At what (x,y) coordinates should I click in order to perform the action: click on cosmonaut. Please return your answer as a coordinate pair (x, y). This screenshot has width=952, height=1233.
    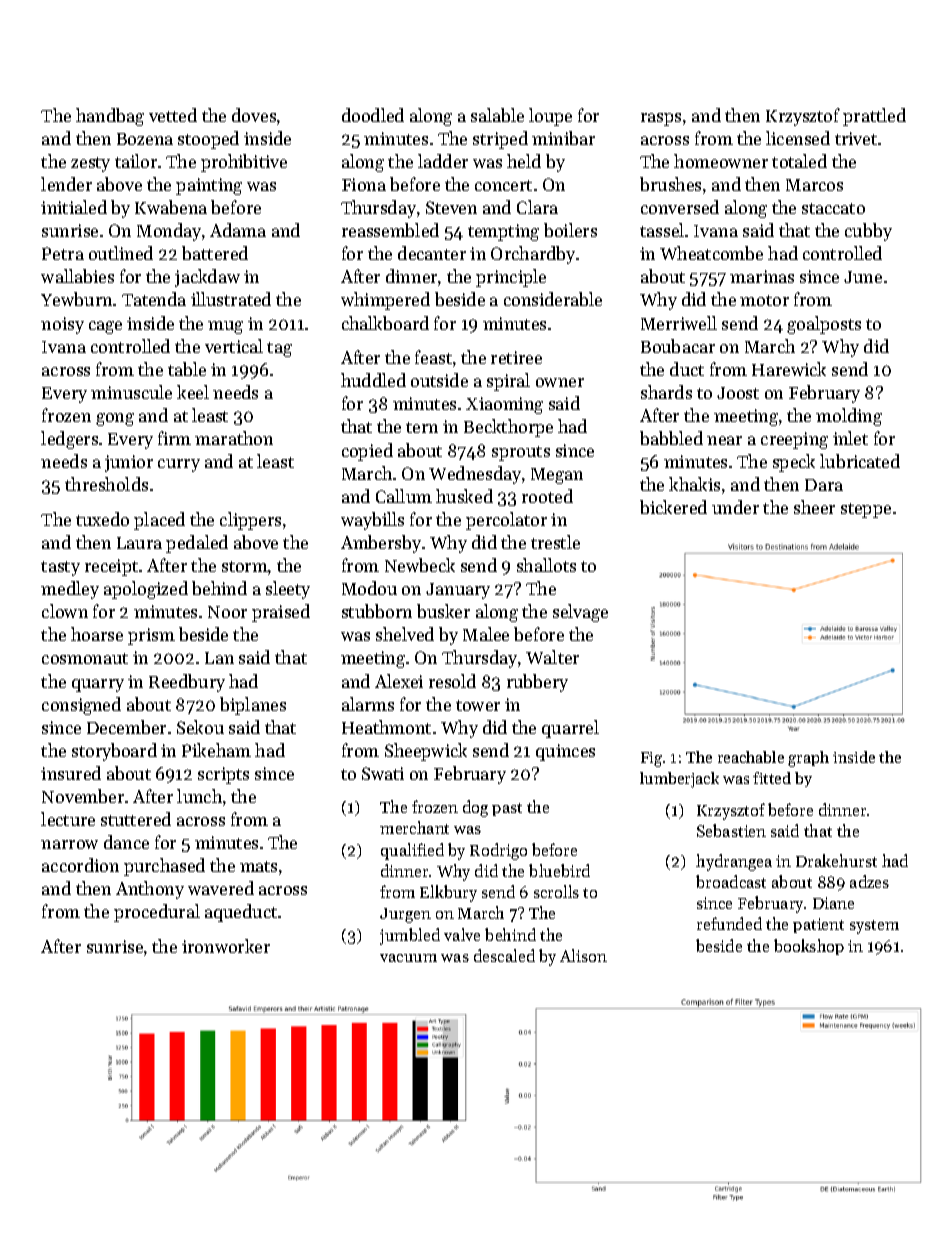
    Looking at the image, I should click on (85, 658).
